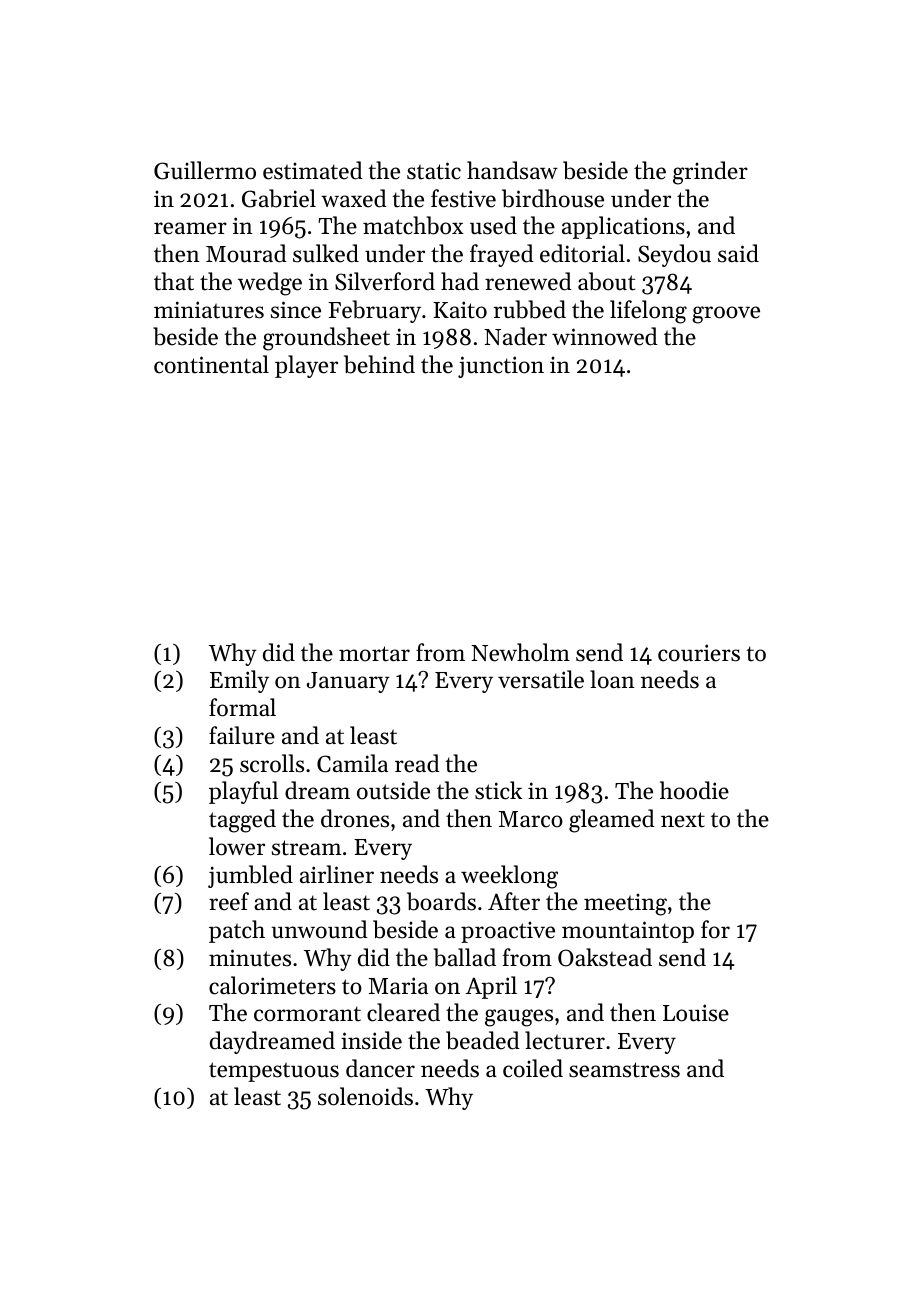 This document has height=1311, width=924. What do you see at coordinates (648, 312) in the document?
I see `lifelong` at bounding box center [648, 312].
